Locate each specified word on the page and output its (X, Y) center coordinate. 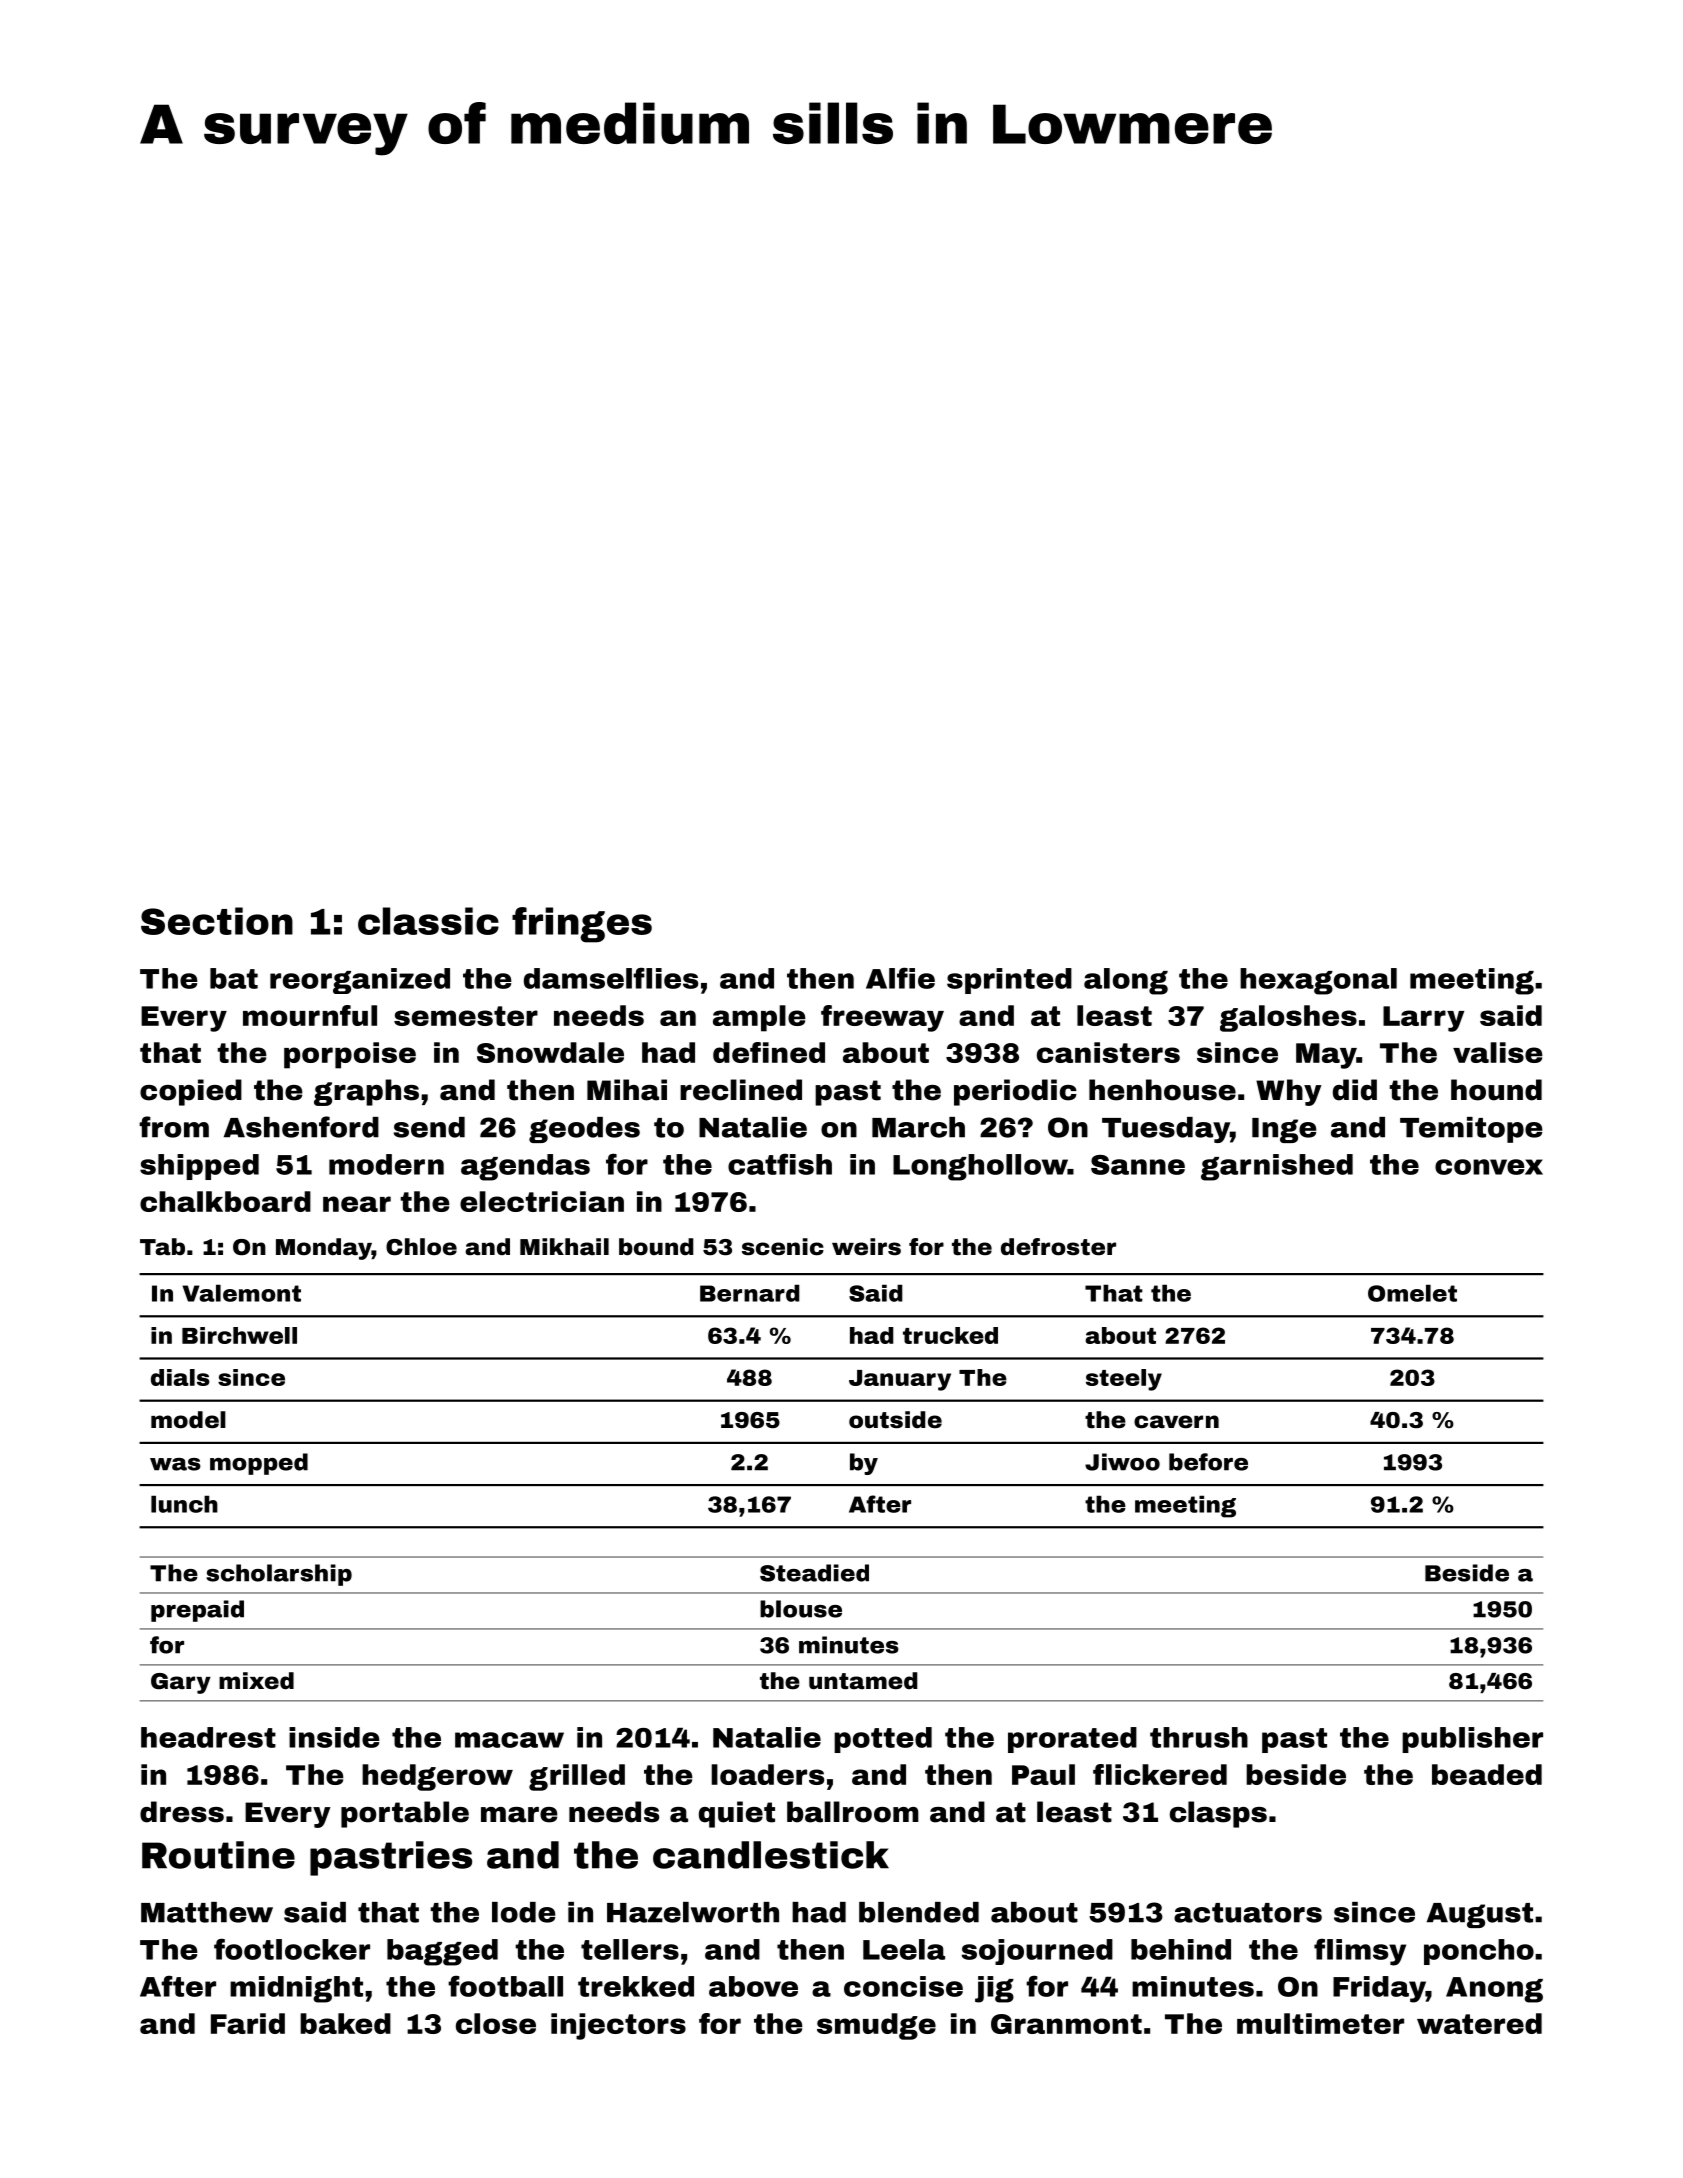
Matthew (207, 1912)
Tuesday (1166, 1130)
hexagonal (1318, 981)
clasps (1218, 1814)
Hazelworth (693, 1912)
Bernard (750, 1293)
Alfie (900, 978)
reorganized (360, 981)
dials (180, 1377)
